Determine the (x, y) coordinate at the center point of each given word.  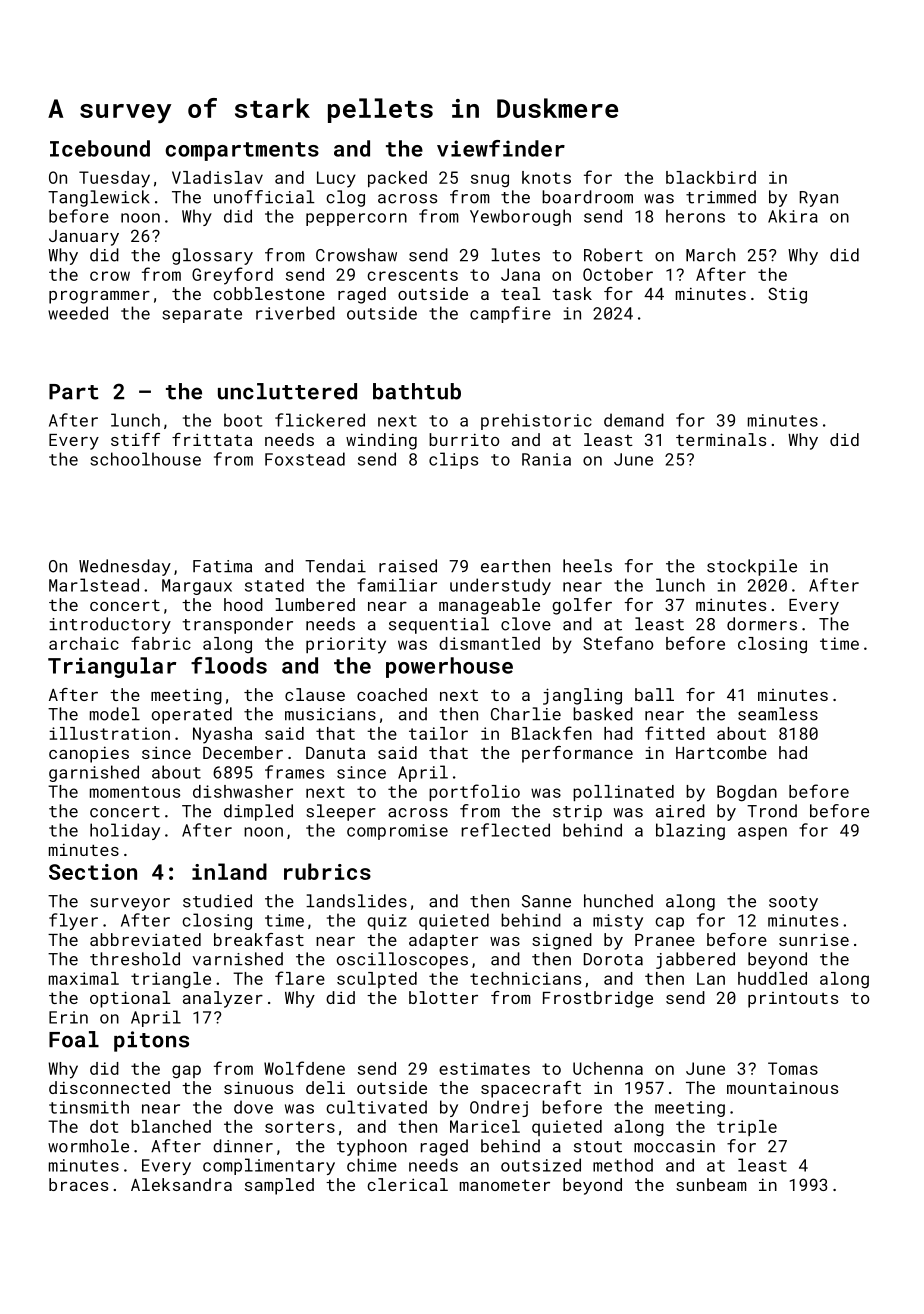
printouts (793, 1000)
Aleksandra (181, 1184)
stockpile (752, 567)
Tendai (335, 566)
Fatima (222, 566)
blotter (443, 997)
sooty (793, 903)
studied (217, 901)
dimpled (258, 812)
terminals (721, 439)
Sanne (546, 901)
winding (381, 441)
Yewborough (520, 217)
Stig (787, 295)
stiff (135, 439)
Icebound (100, 148)
